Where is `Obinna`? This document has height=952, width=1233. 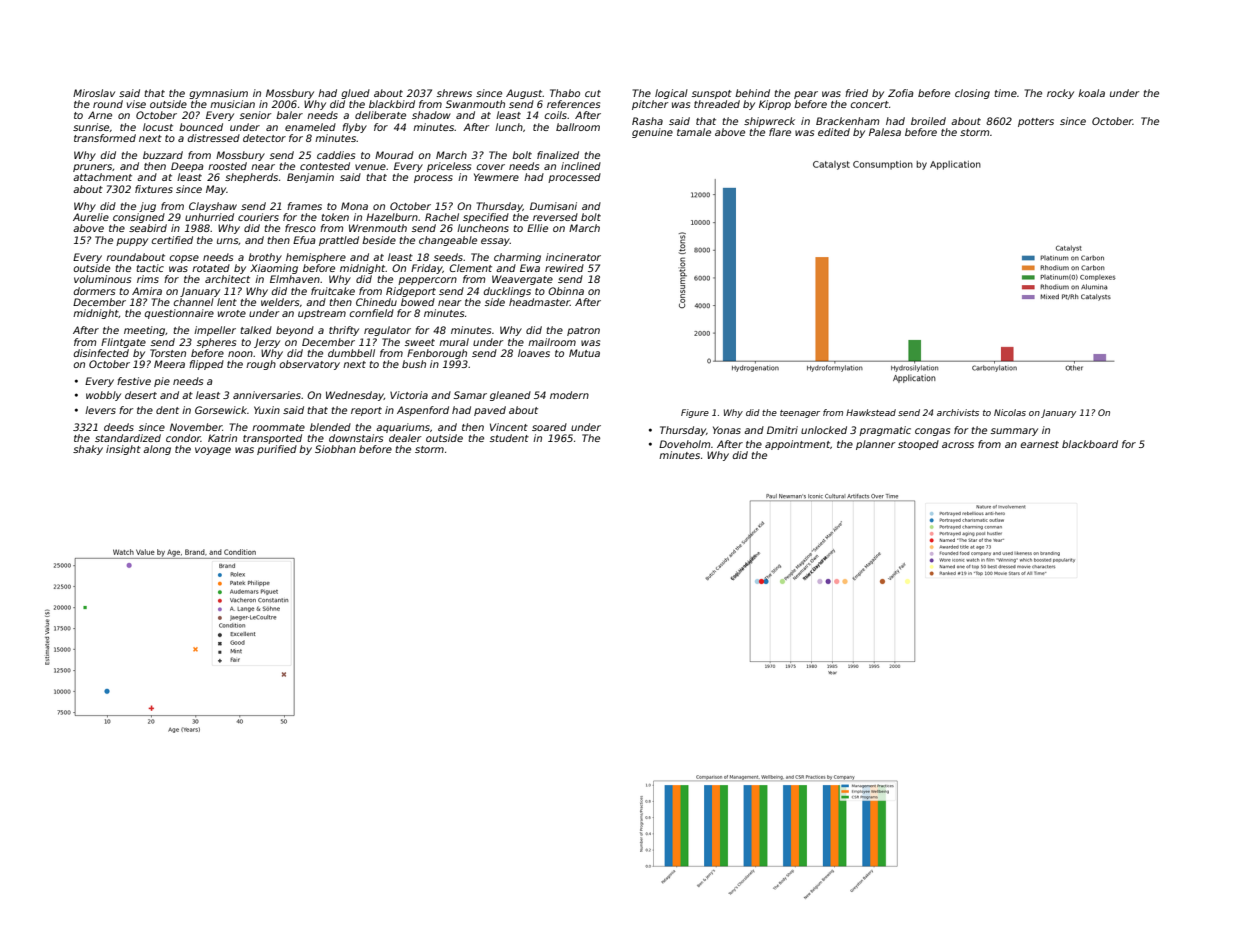
Obinna is located at coordinates (566, 291).
